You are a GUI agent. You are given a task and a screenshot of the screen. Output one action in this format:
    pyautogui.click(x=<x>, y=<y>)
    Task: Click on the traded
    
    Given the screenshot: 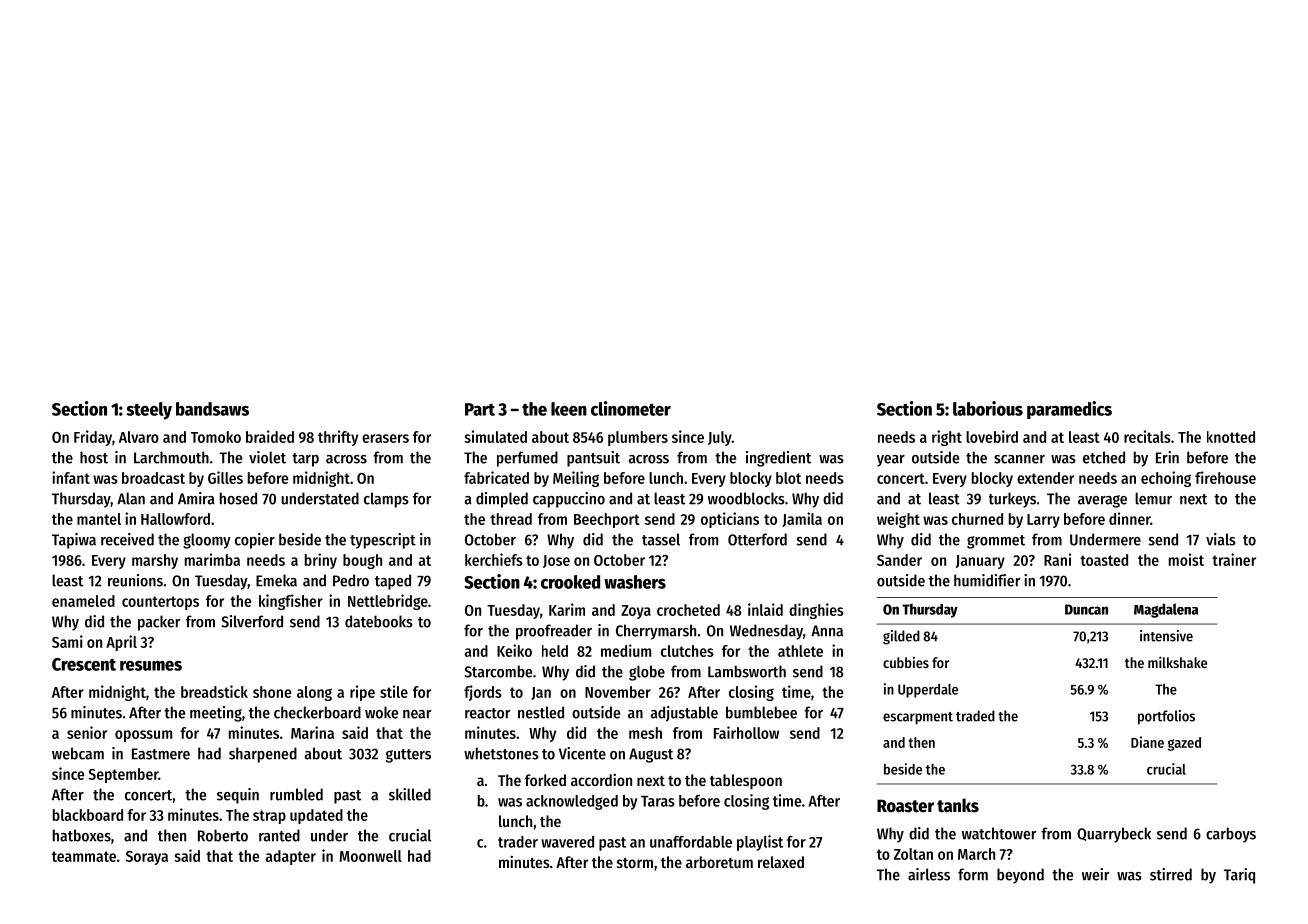 What is the action you would take?
    pyautogui.click(x=975, y=716)
